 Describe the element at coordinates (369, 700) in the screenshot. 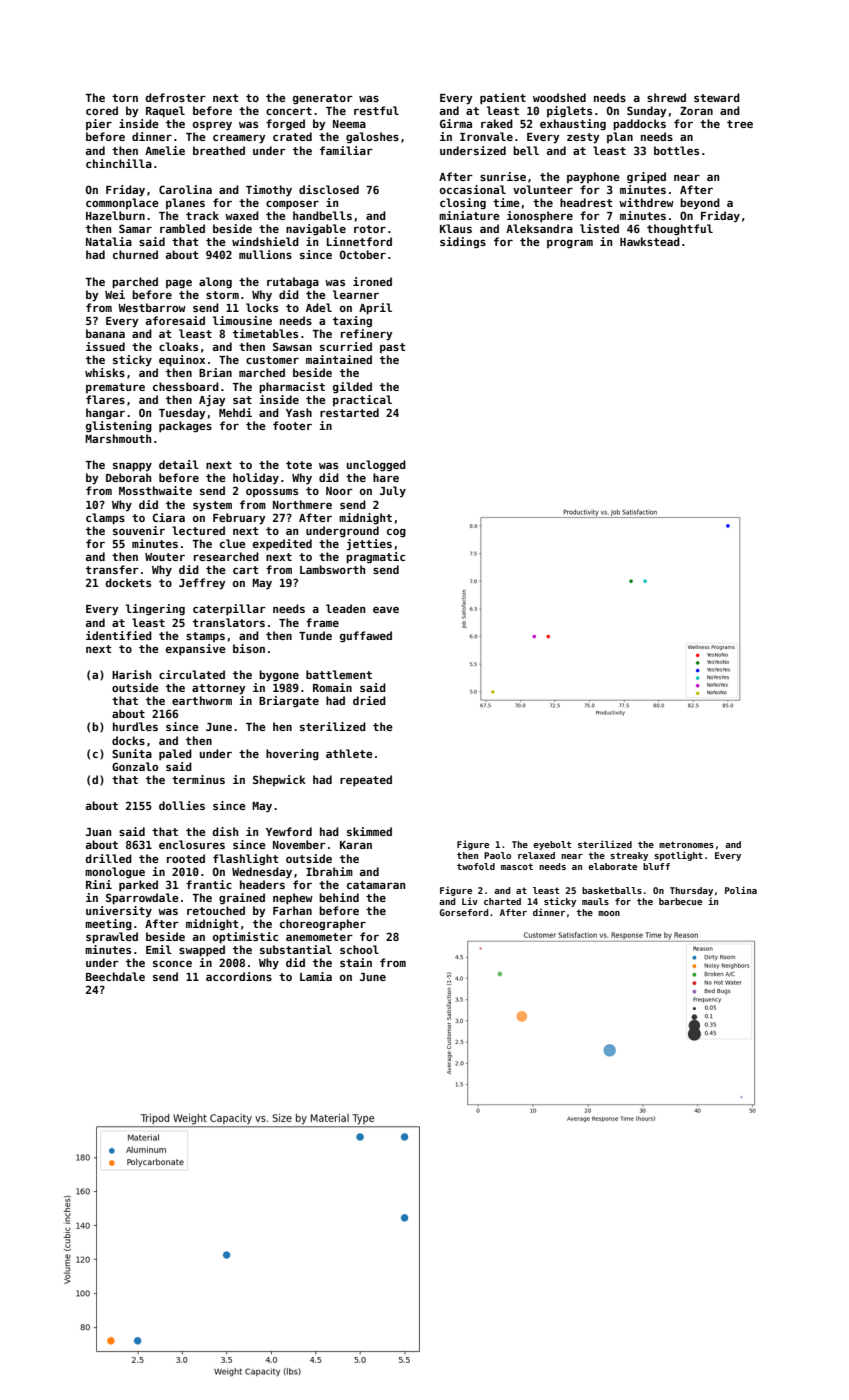

I see `dried` at that location.
